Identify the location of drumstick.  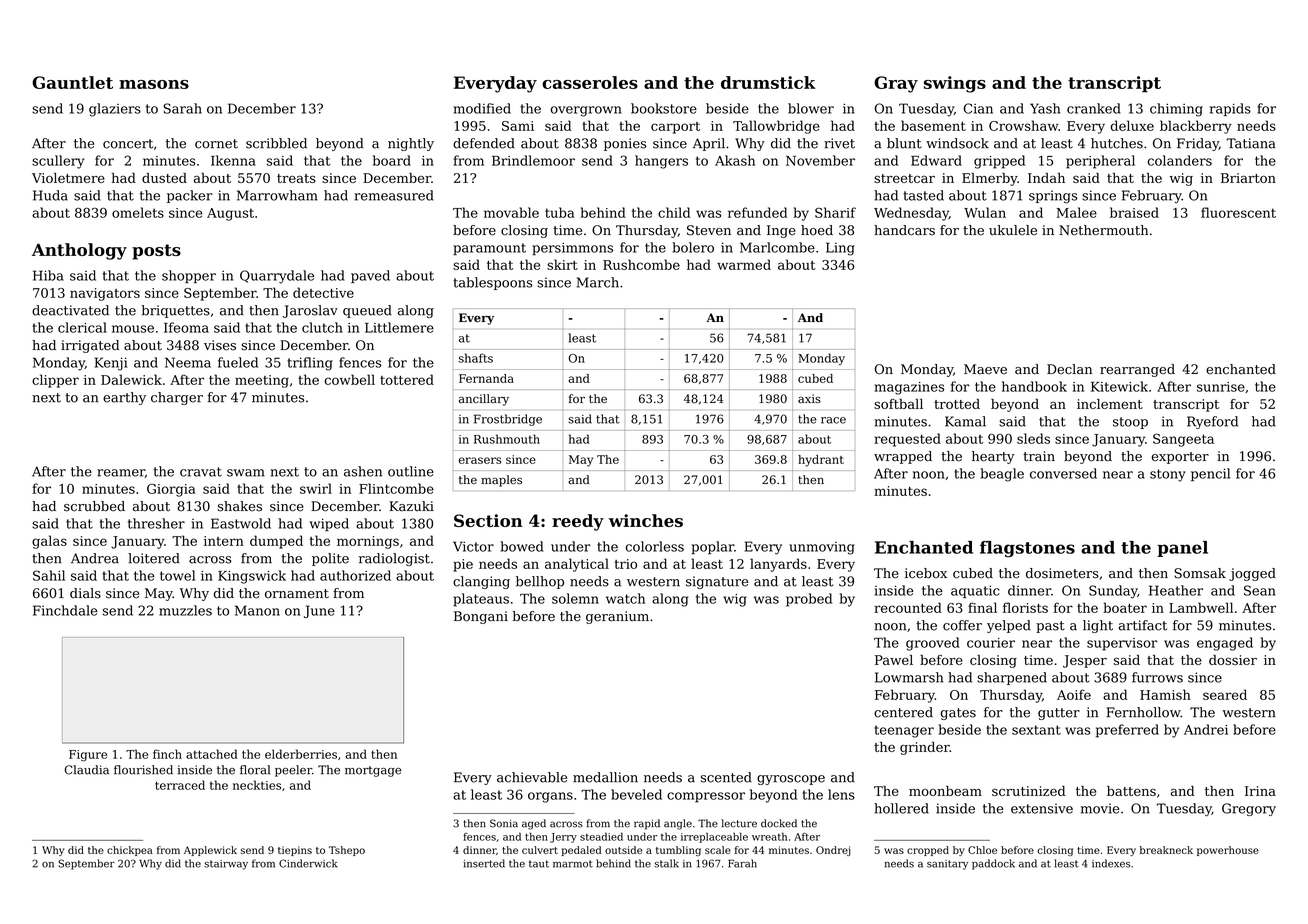
(768, 82).
